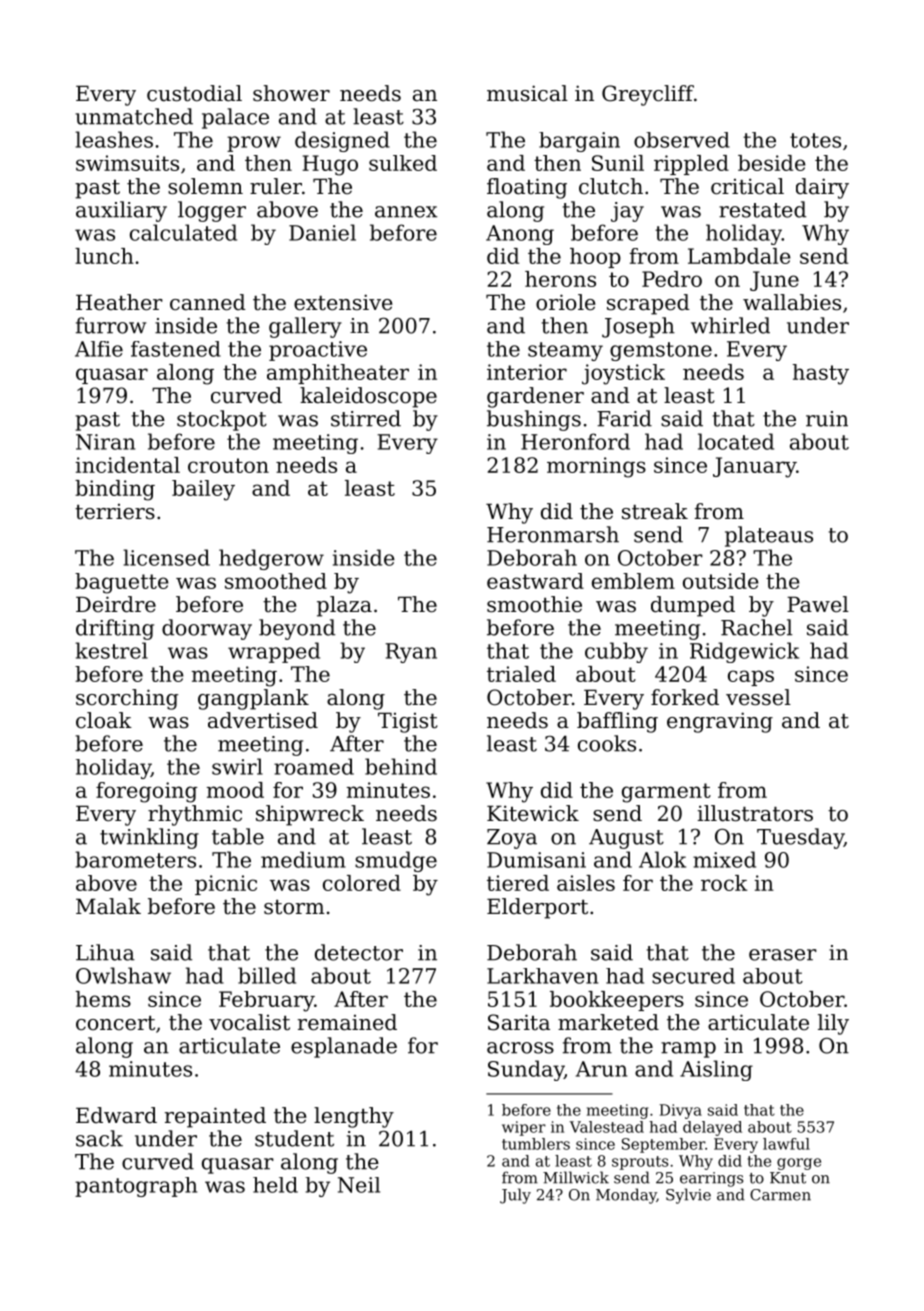  Describe the element at coordinates (115, 1023) in the page. I see `concert` at that location.
